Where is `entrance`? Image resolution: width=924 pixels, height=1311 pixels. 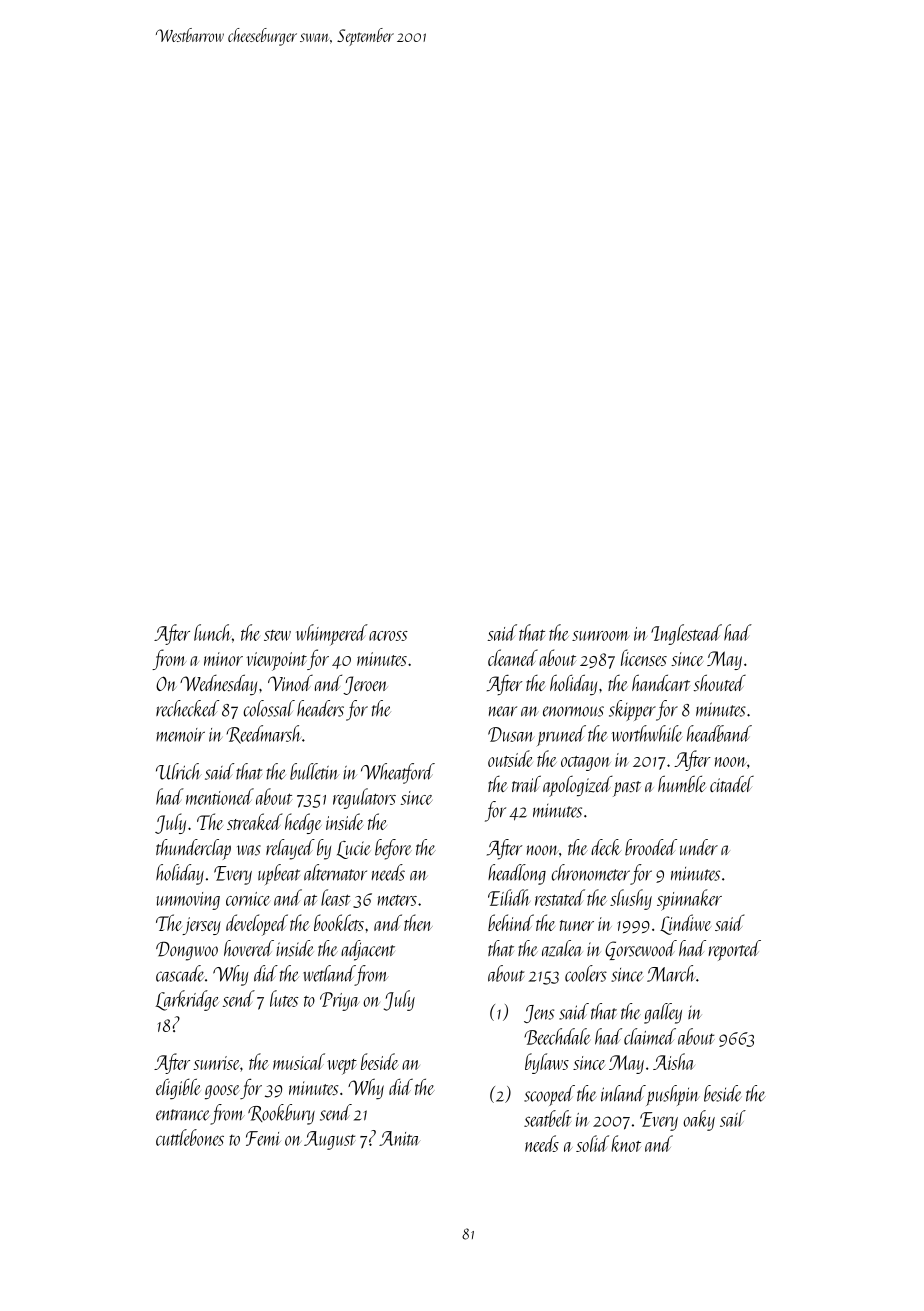
entrance is located at coordinates (182, 1115).
